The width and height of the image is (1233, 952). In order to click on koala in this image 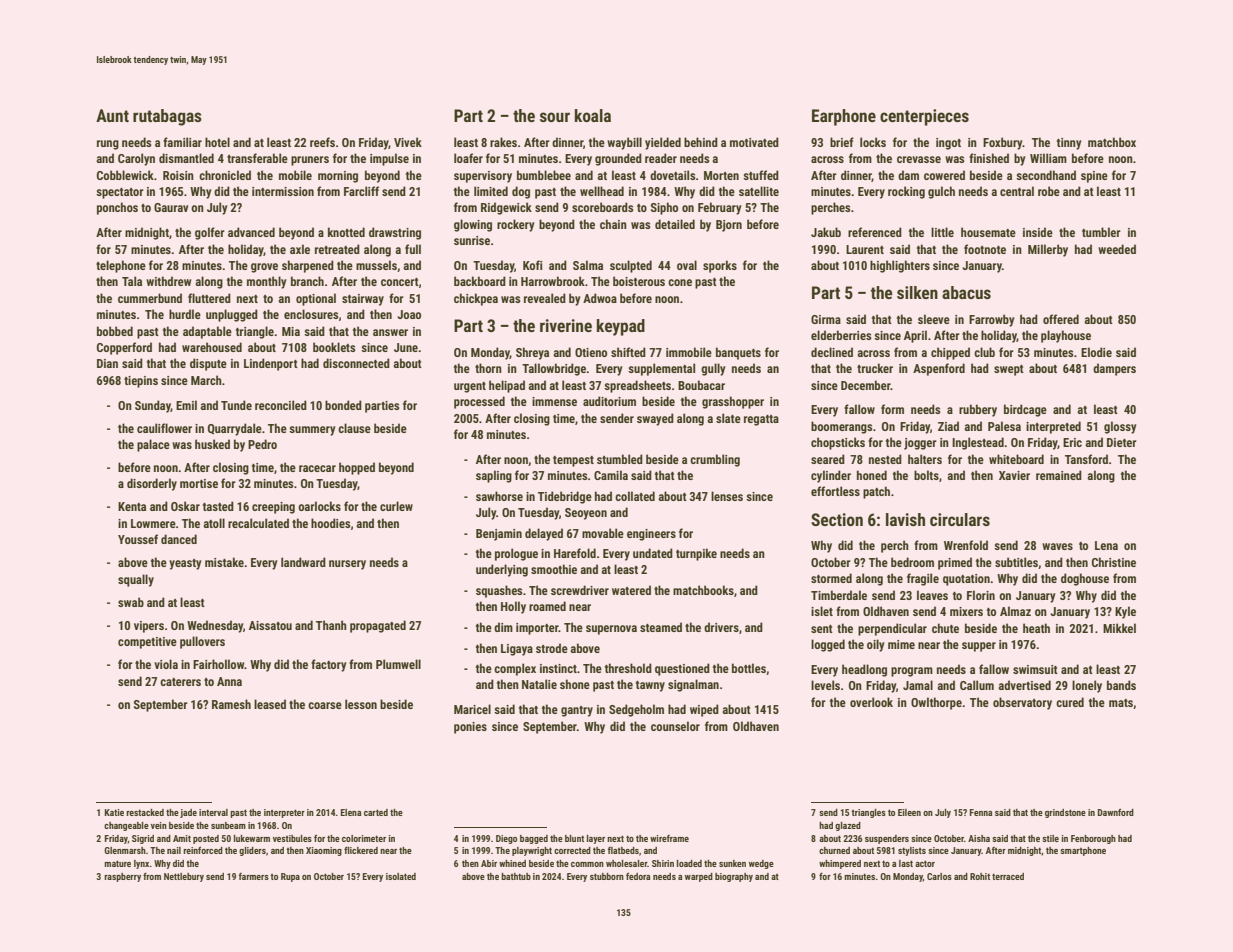, I will do `click(593, 115)`.
